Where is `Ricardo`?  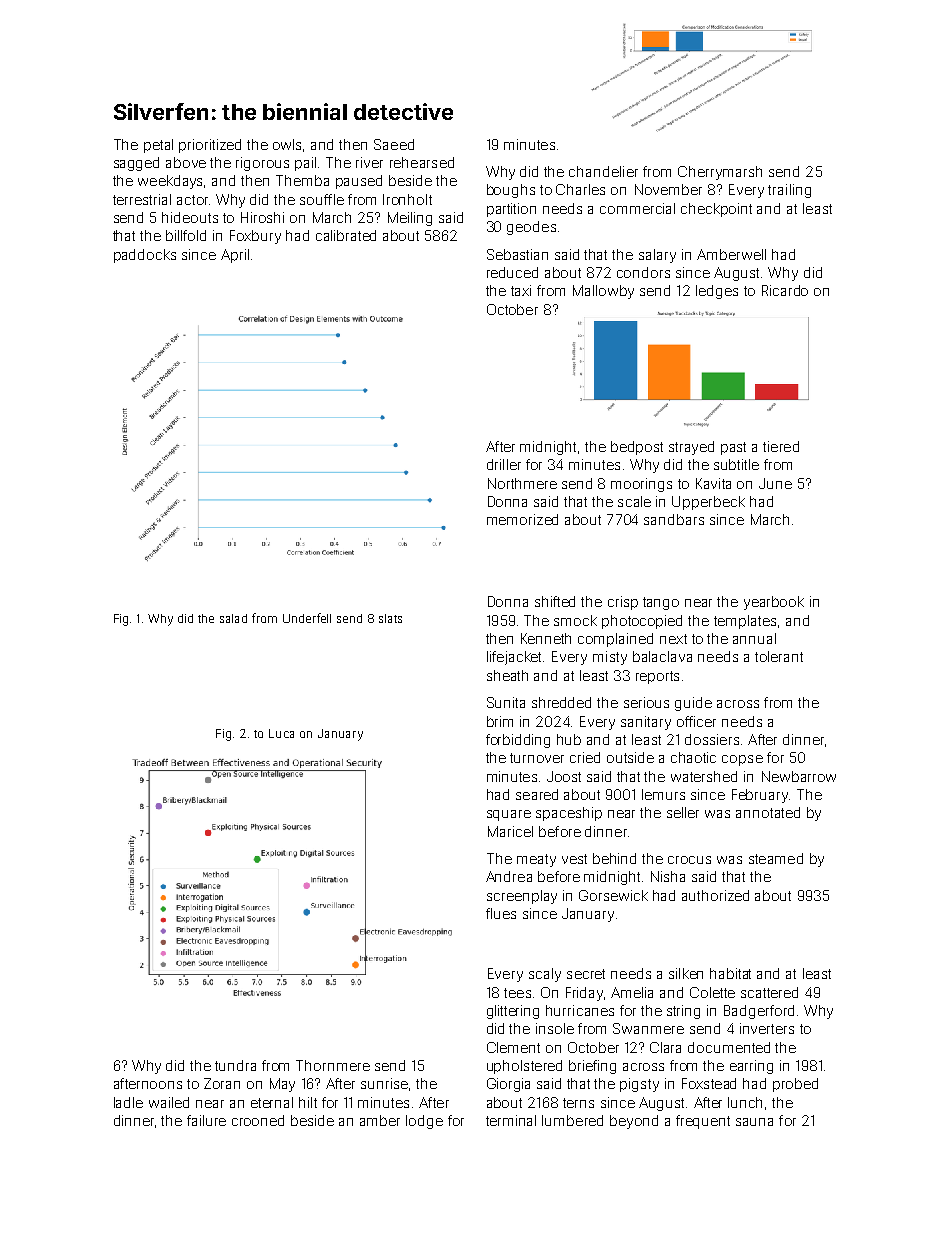 Ricardo is located at coordinates (785, 290).
